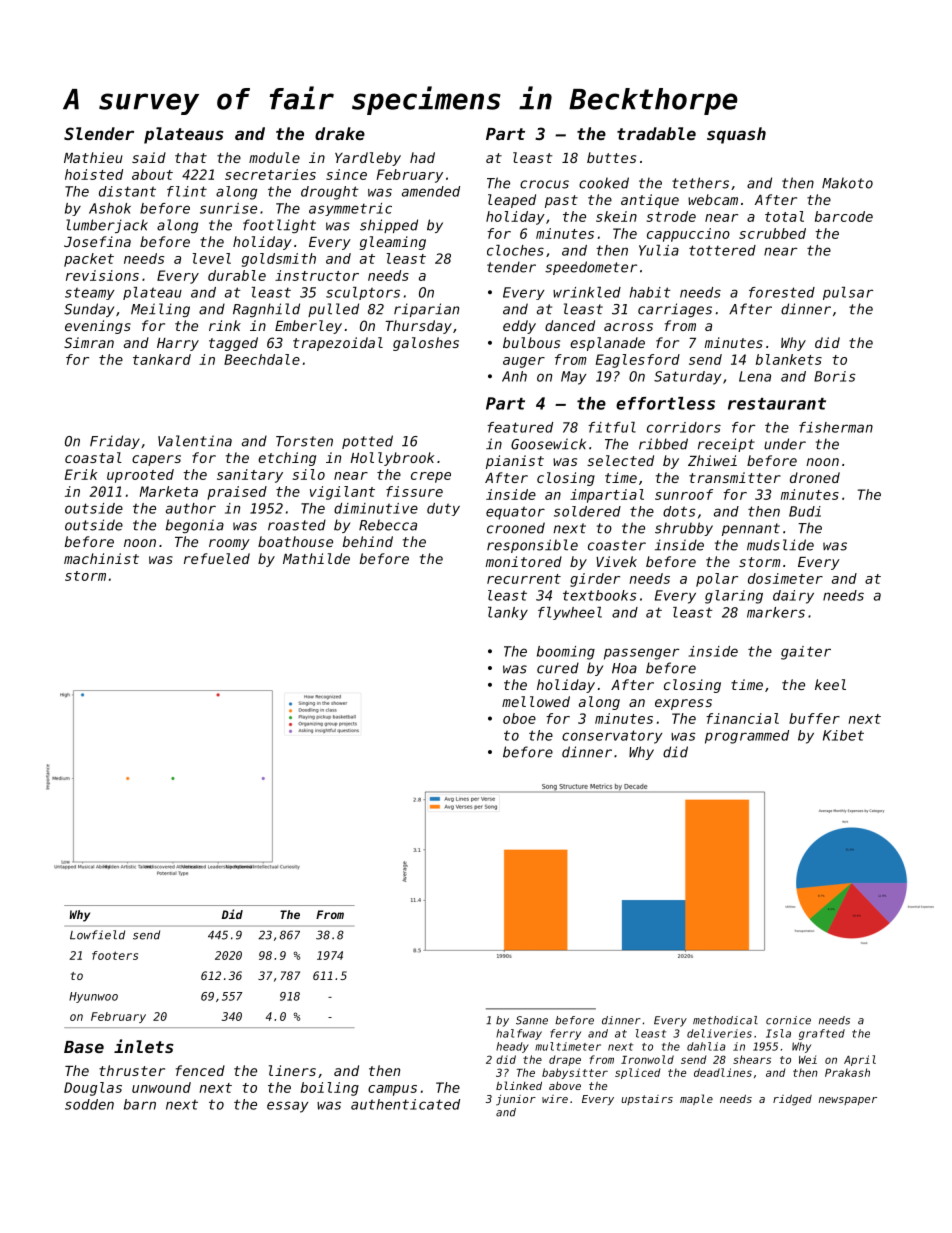 This document has width=952, height=1233. What do you see at coordinates (89, 1104) in the document?
I see `sodden` at bounding box center [89, 1104].
